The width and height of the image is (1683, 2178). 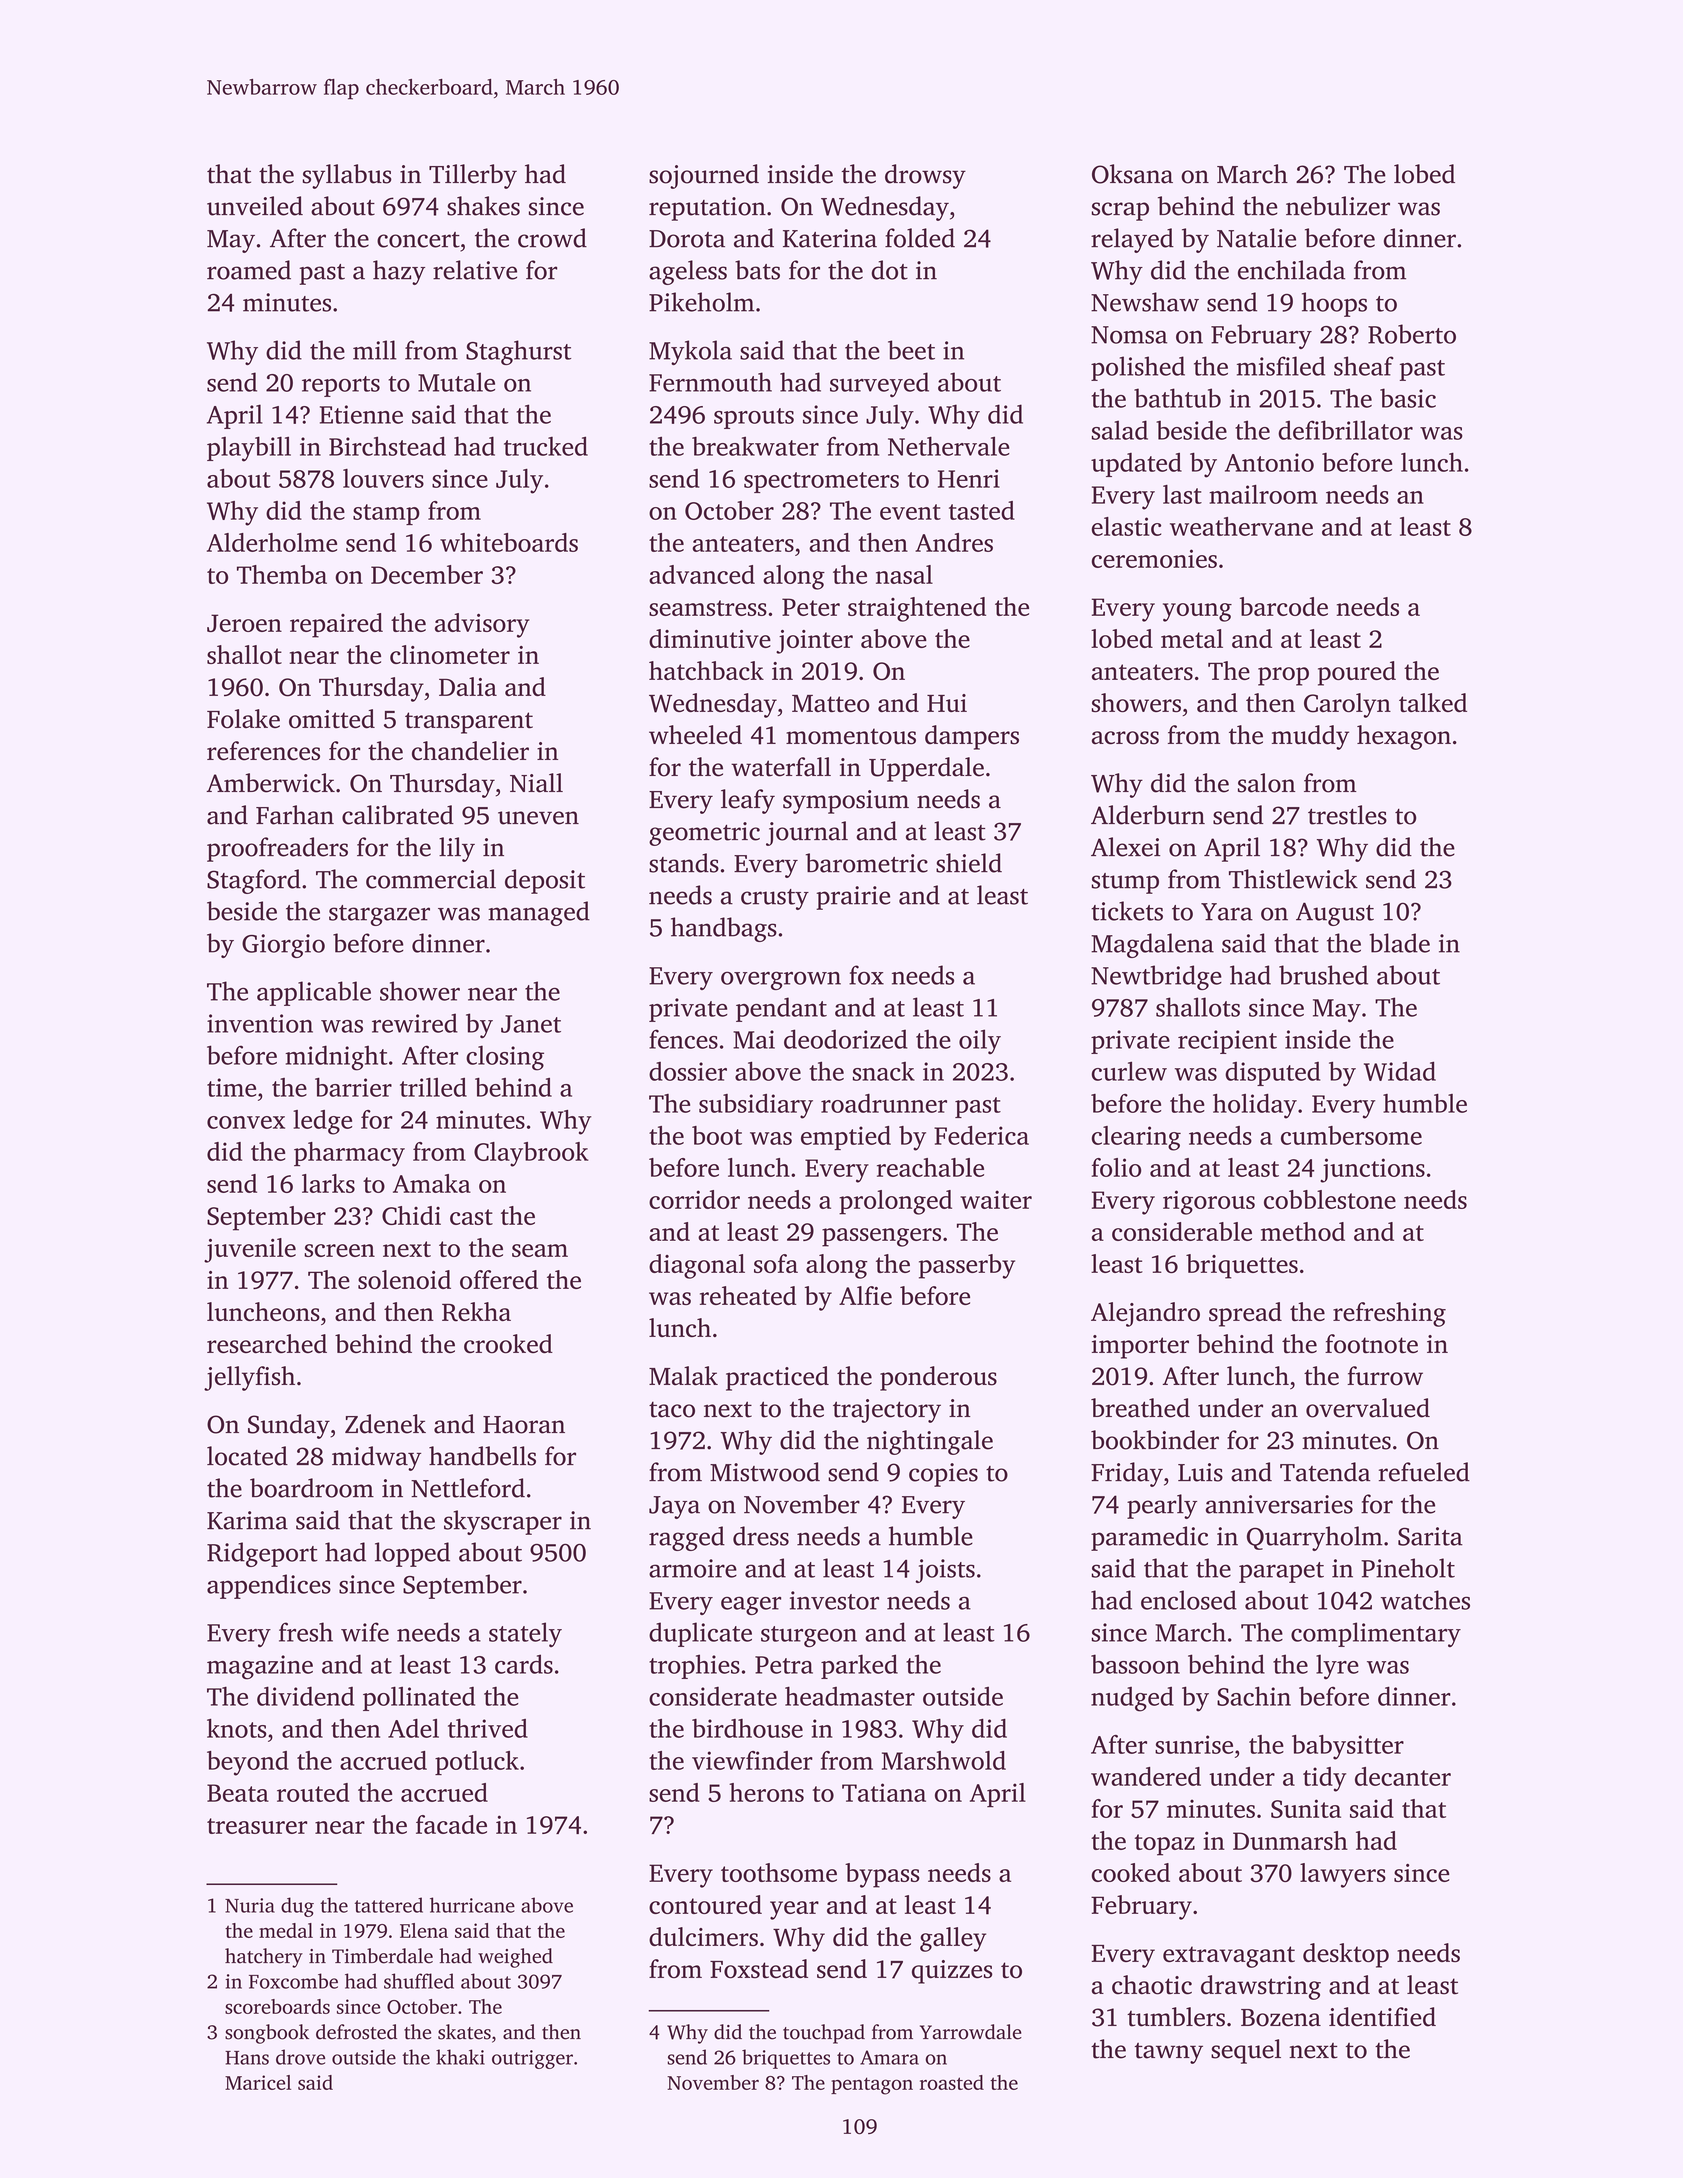 I want to click on bathtub, so click(x=1177, y=398).
